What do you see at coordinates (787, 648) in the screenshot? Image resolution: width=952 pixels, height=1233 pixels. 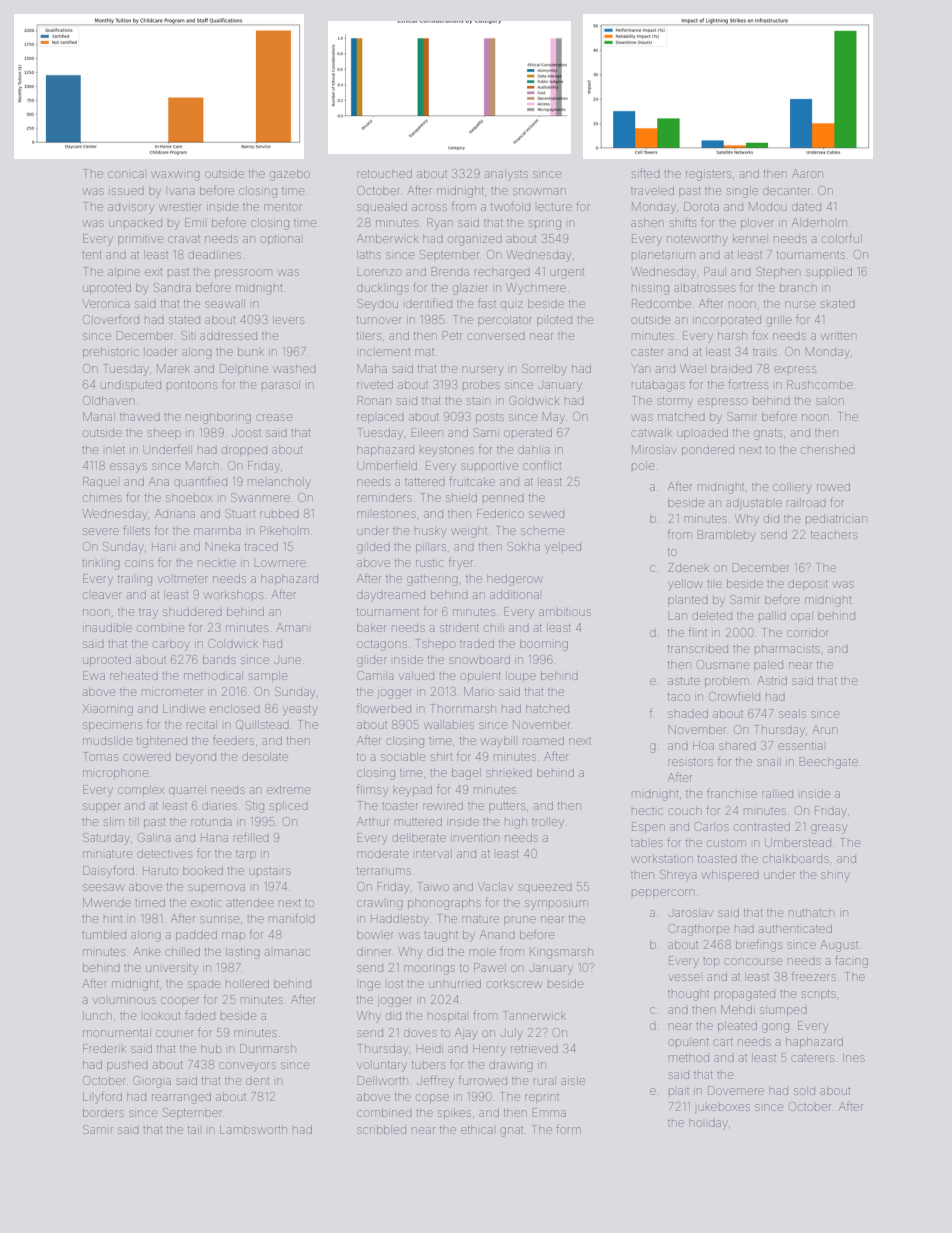 I see `pharmacists` at bounding box center [787, 648].
